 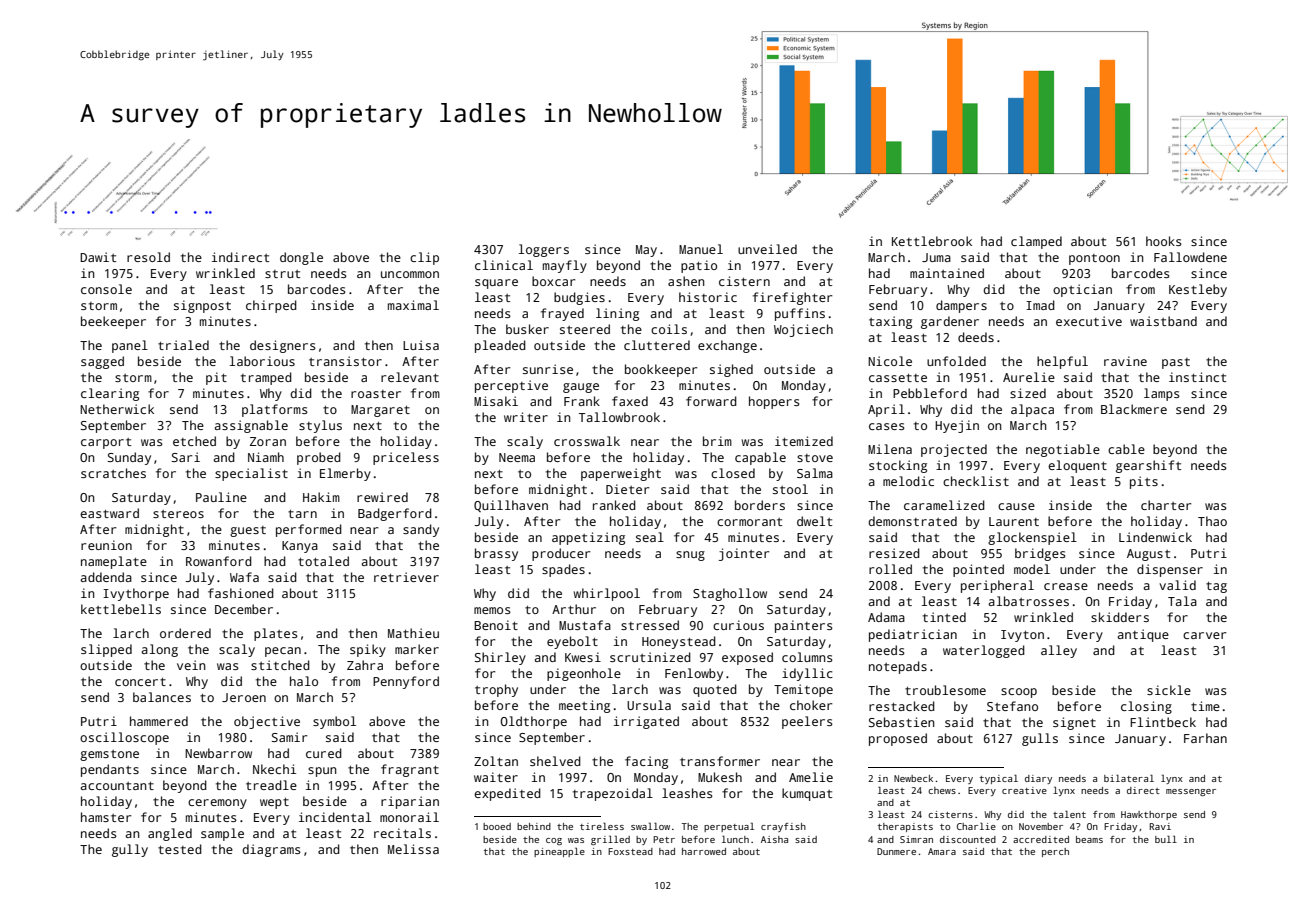 I want to click on clamped, so click(x=1036, y=242).
